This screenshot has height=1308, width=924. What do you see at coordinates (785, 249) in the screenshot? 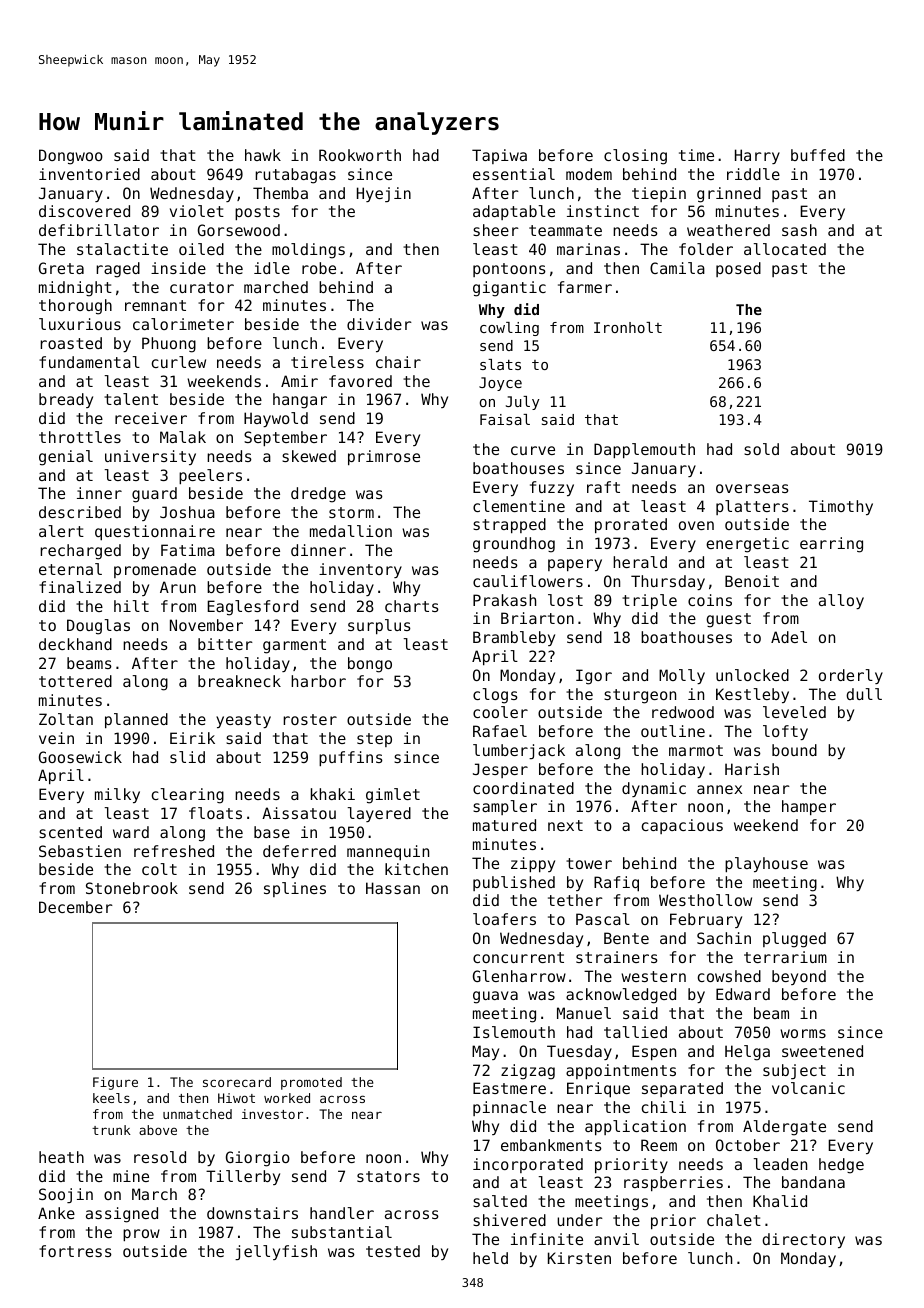
I see `allocated` at bounding box center [785, 249].
